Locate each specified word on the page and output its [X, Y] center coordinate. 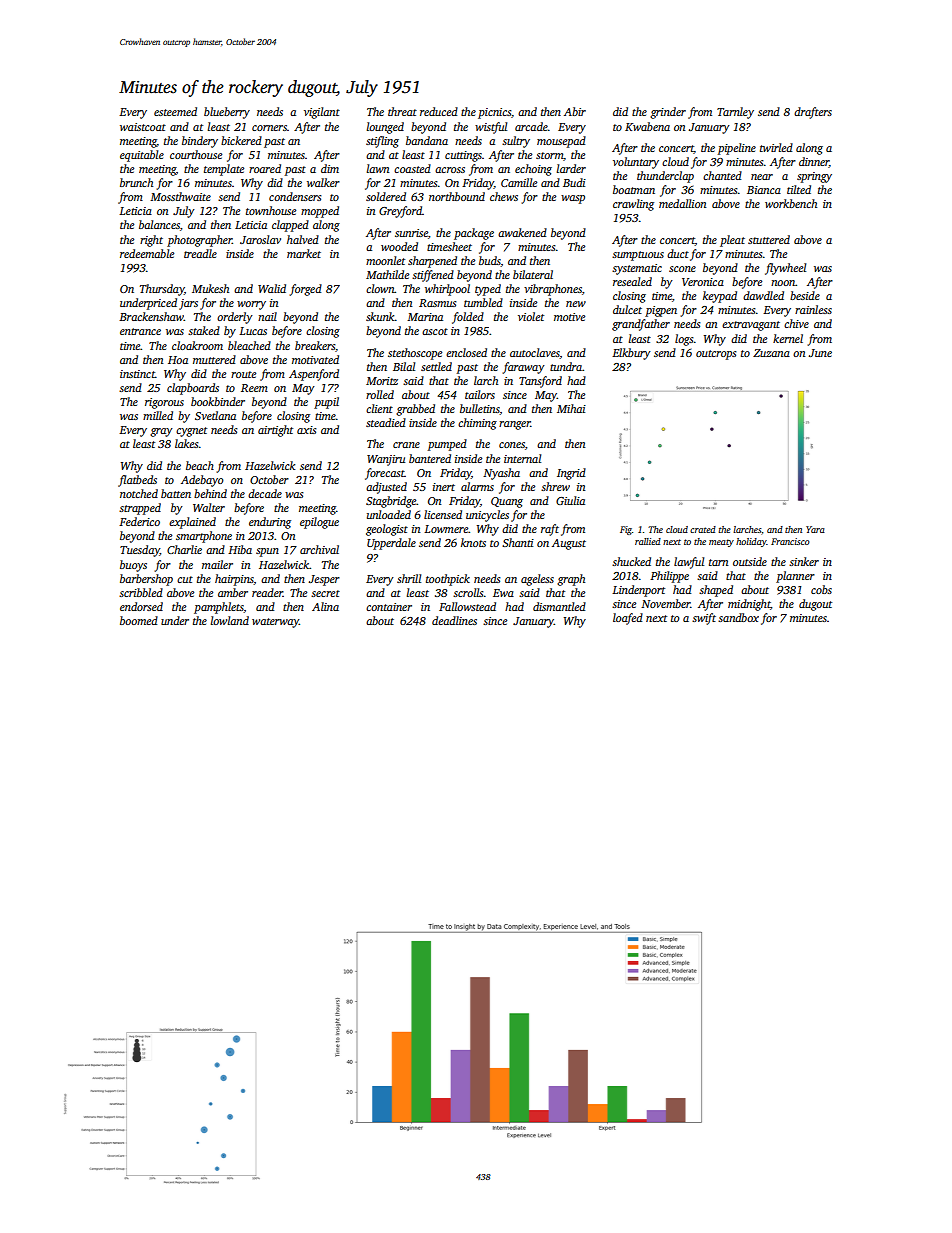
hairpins [234, 580]
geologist [387, 530]
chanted [722, 175]
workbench [791, 203]
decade [265, 493]
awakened [522, 232]
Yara [815, 529]
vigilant [322, 113]
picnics [494, 113]
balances [159, 224]
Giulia [570, 500]
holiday [751, 542]
